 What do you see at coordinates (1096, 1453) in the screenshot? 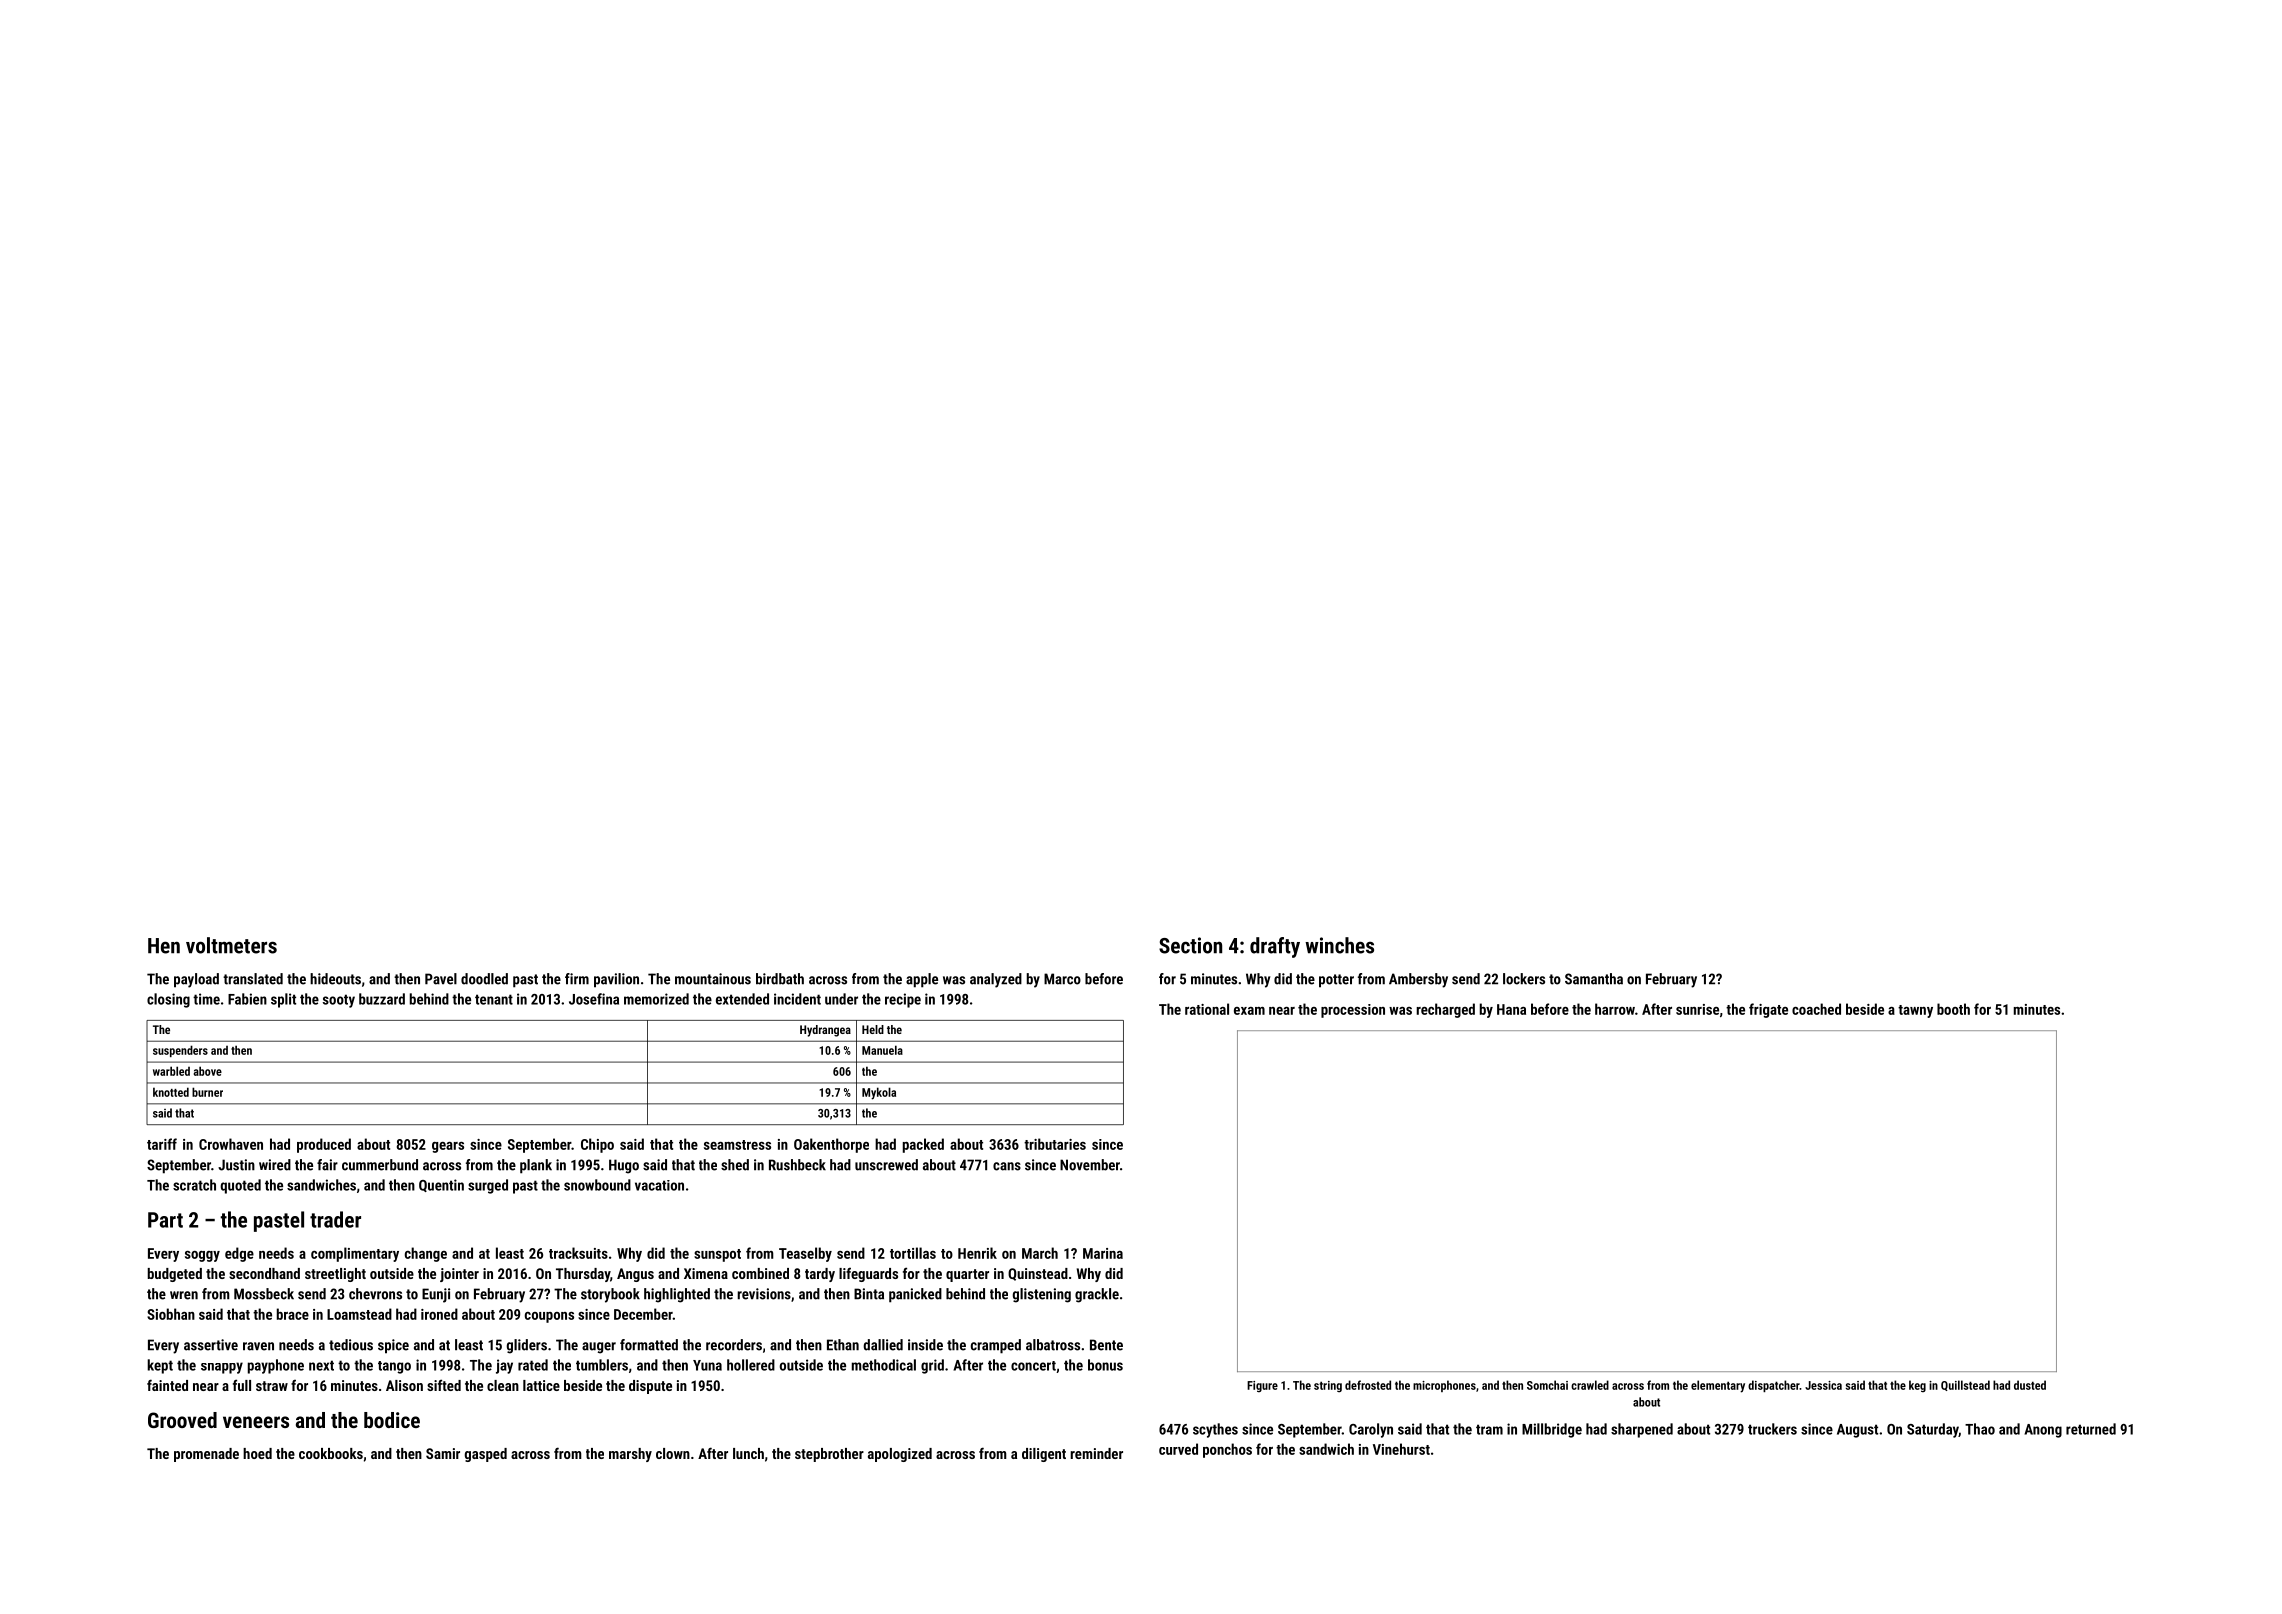
I see `reminder` at bounding box center [1096, 1453].
